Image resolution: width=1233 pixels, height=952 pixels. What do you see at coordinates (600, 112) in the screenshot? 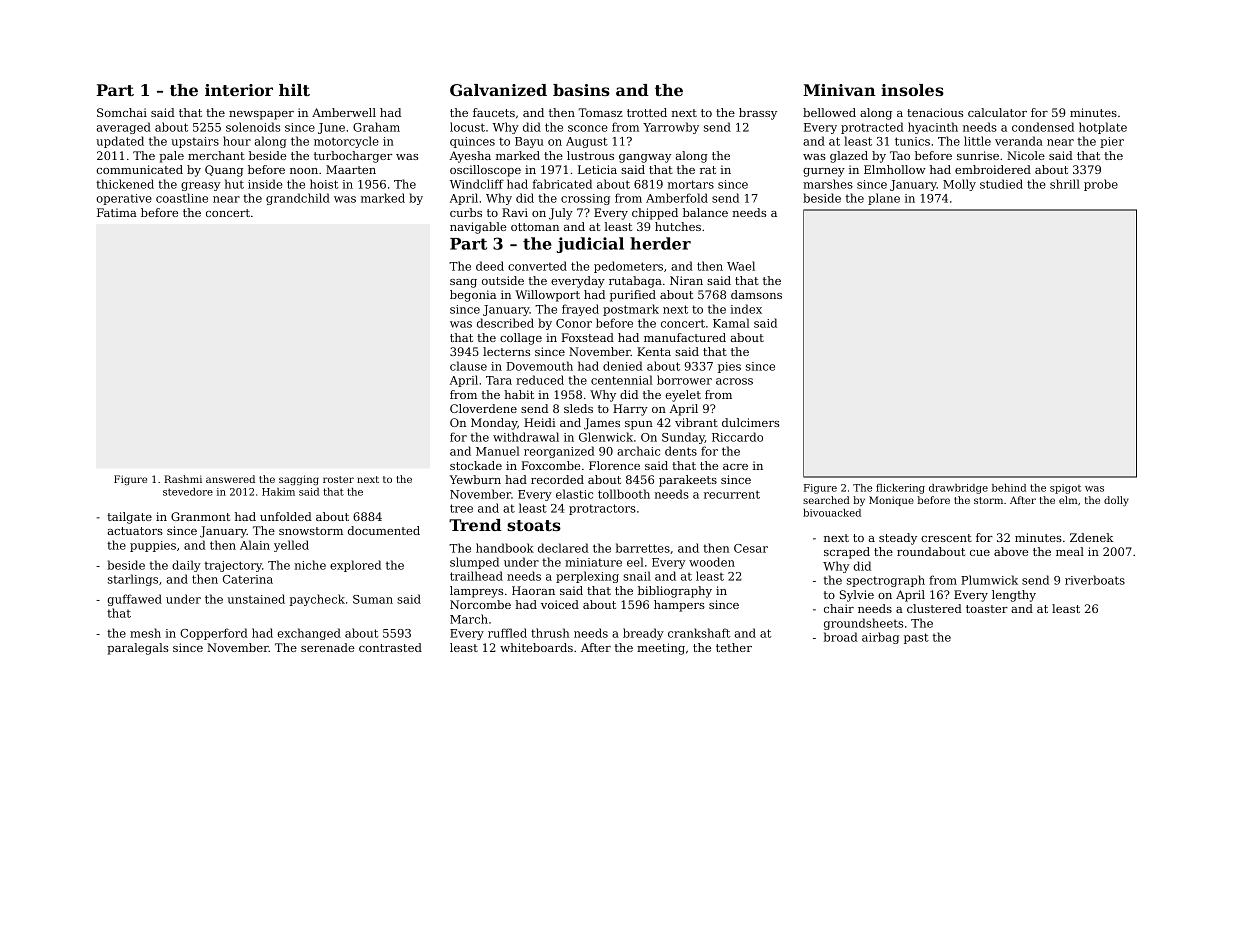
I see `Tomasz` at bounding box center [600, 112].
